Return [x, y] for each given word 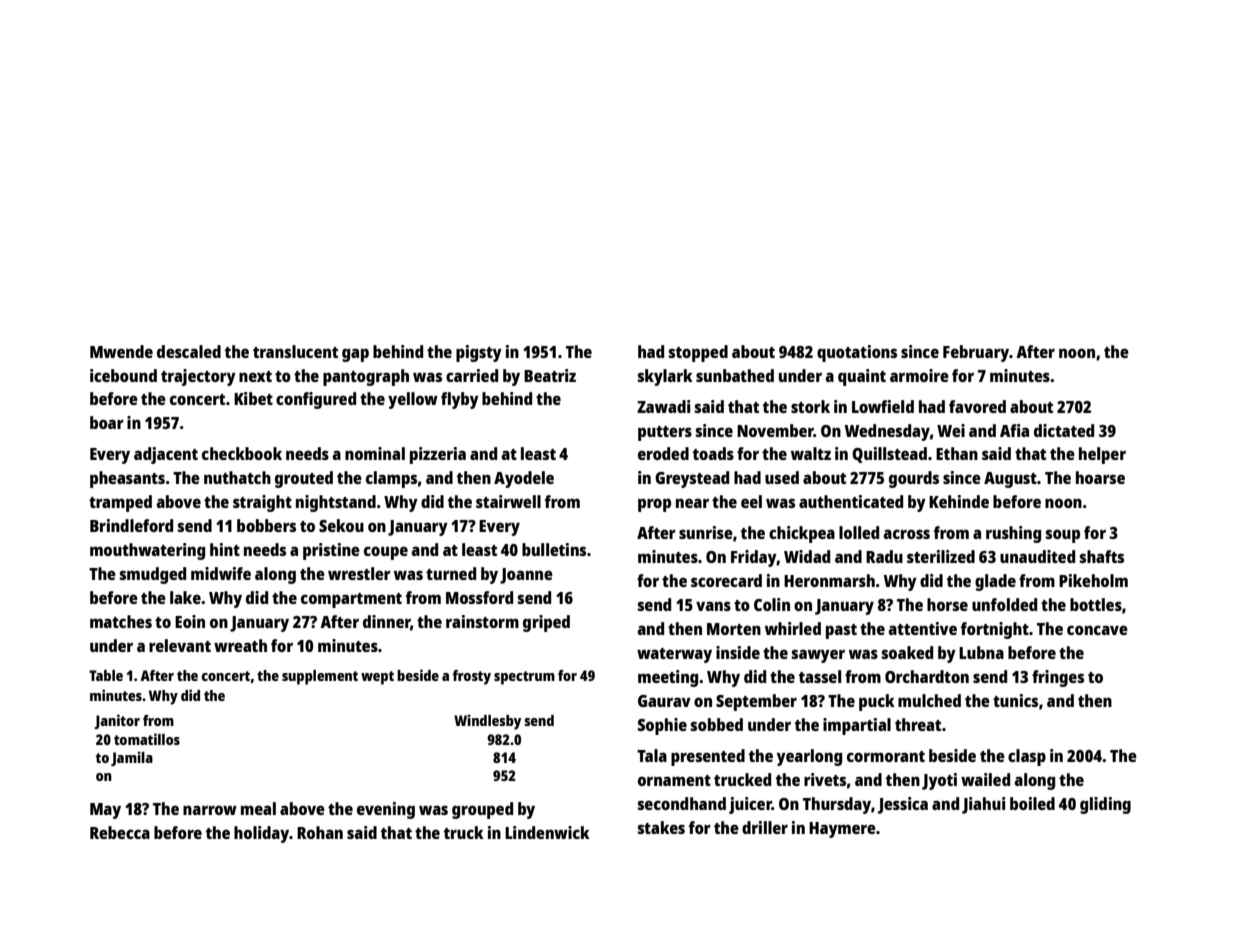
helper [1102, 455]
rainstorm [482, 621]
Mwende [121, 351]
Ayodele [524, 479]
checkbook [242, 453]
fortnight [995, 630]
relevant [180, 645]
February [976, 353]
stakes [661, 827]
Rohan [320, 832]
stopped [698, 353]
